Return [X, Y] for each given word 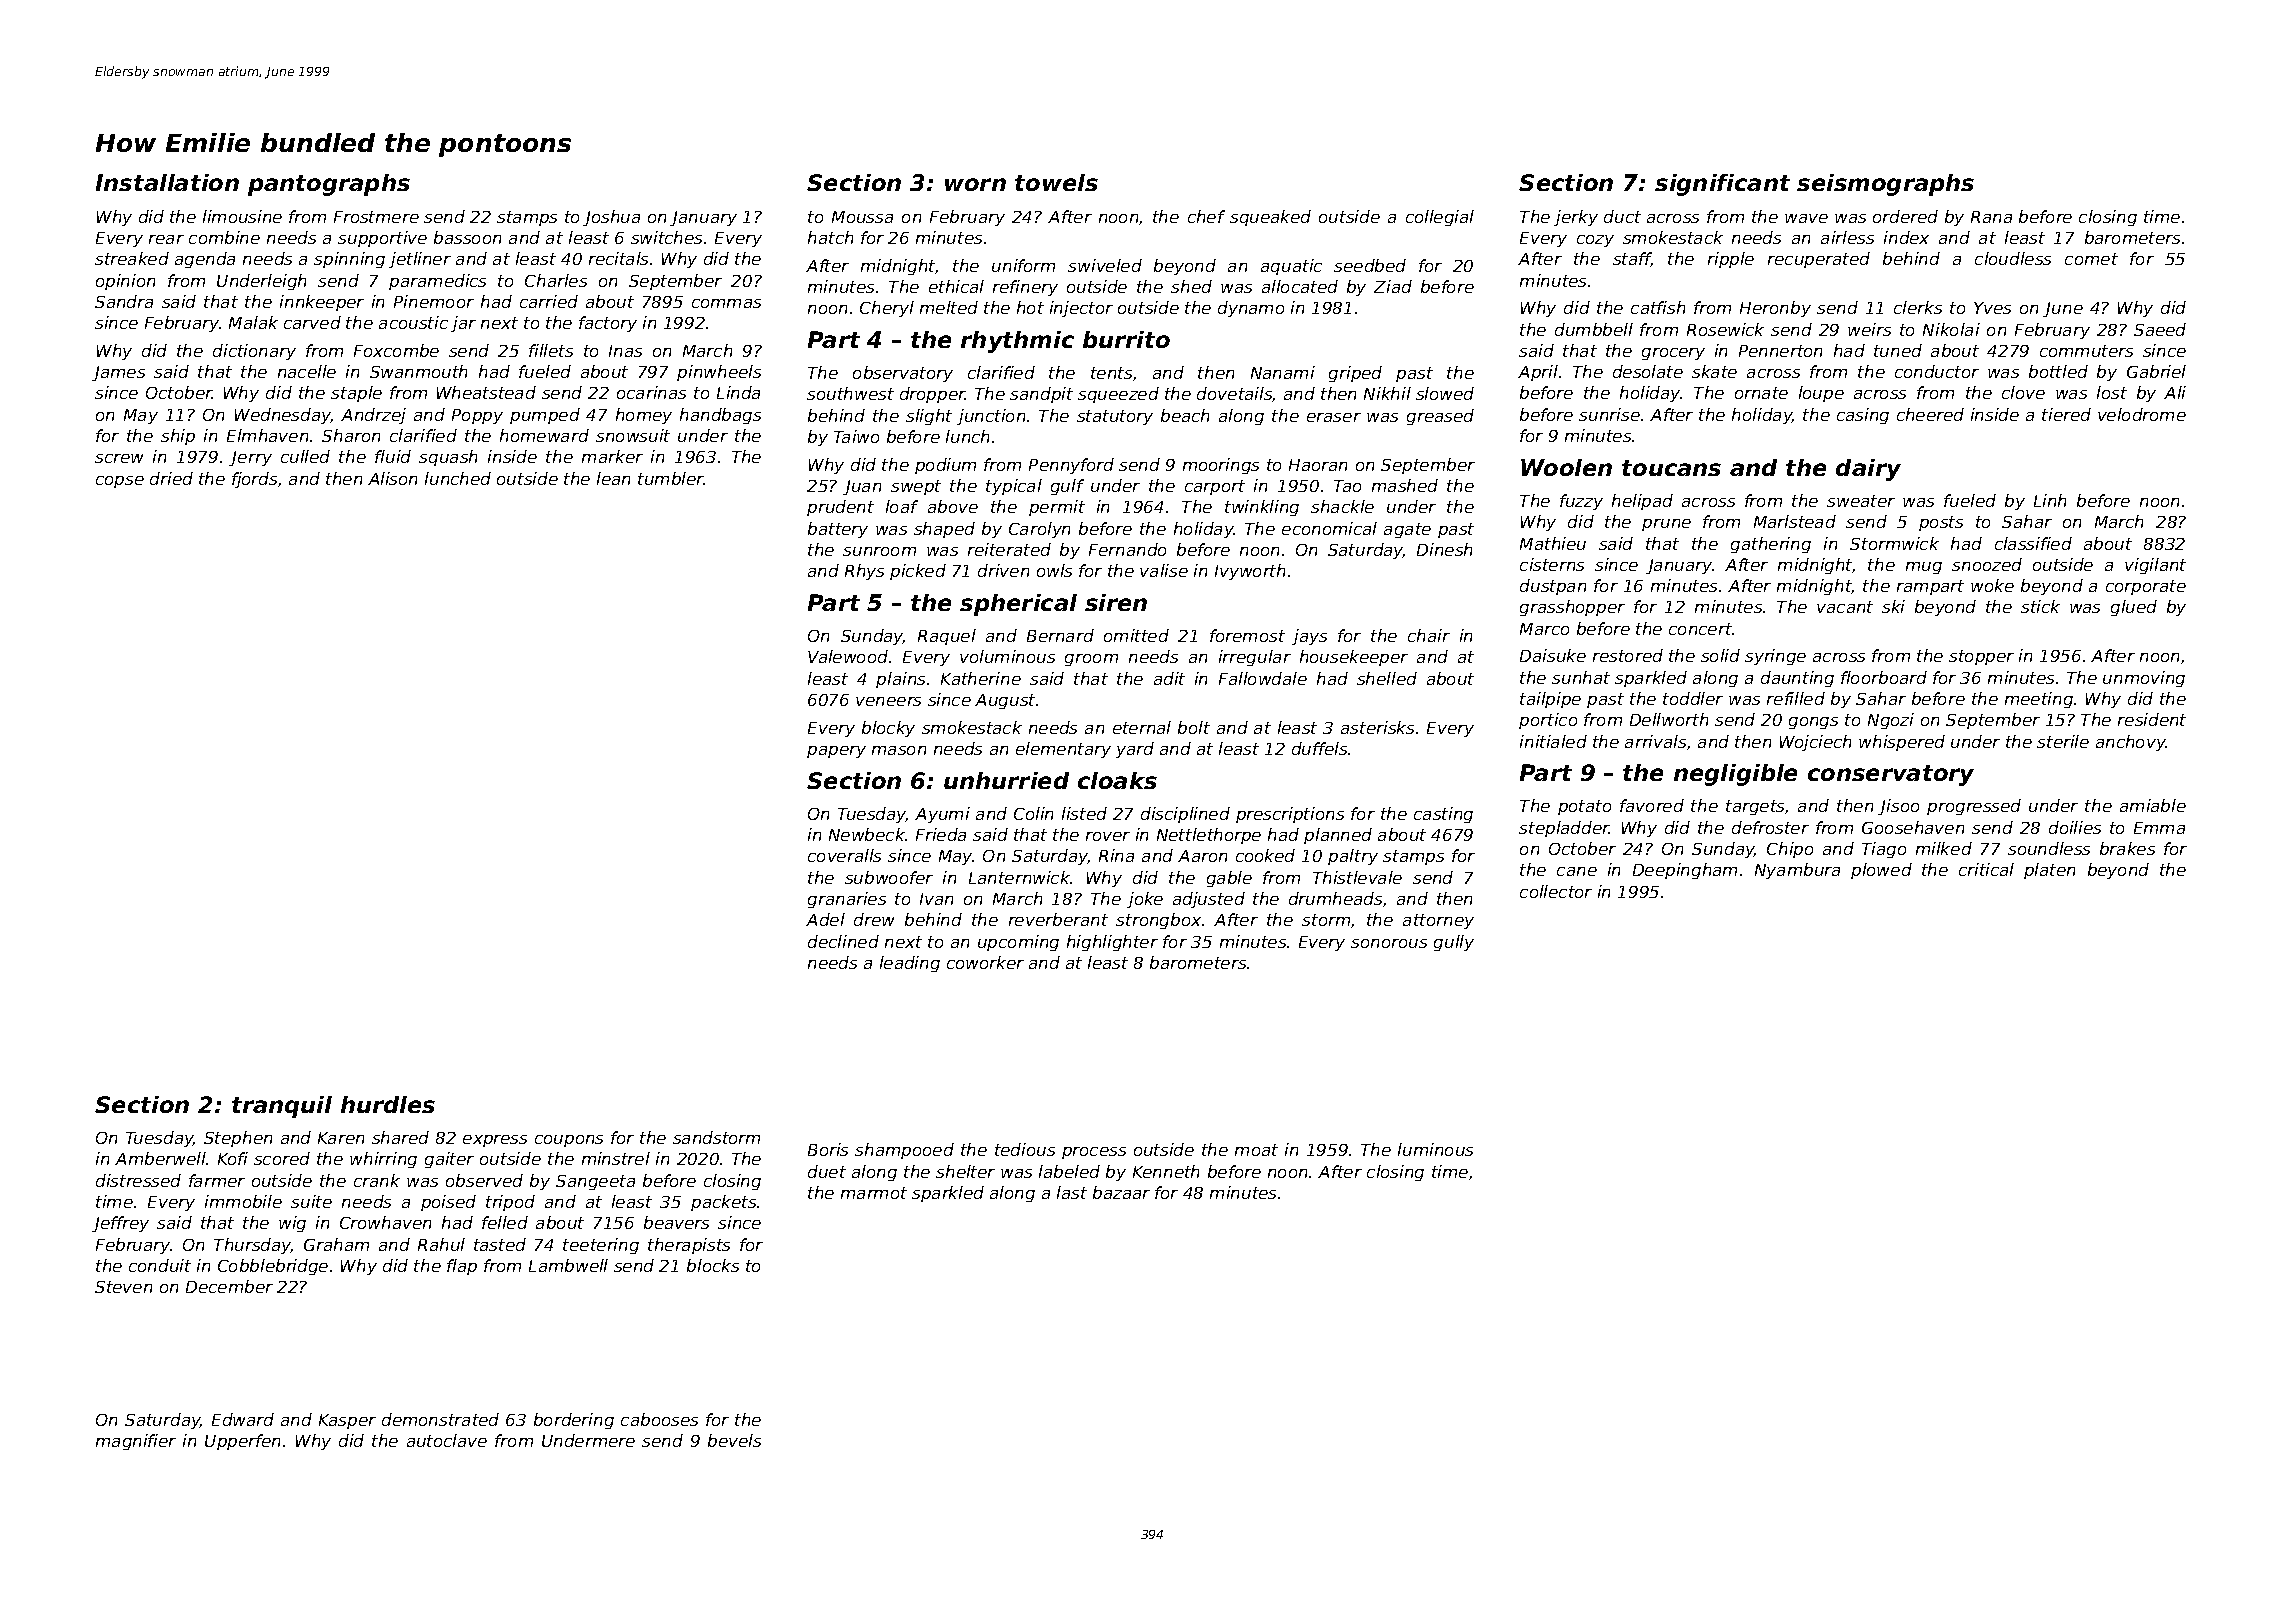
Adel [825, 919]
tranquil [282, 1107]
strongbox [1158, 921]
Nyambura [1797, 871]
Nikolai [1951, 329]
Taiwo [856, 436]
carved [312, 322]
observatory [903, 374]
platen [2049, 871]
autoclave [447, 1440]
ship [178, 437]
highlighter [1112, 943]
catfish [1658, 307]
